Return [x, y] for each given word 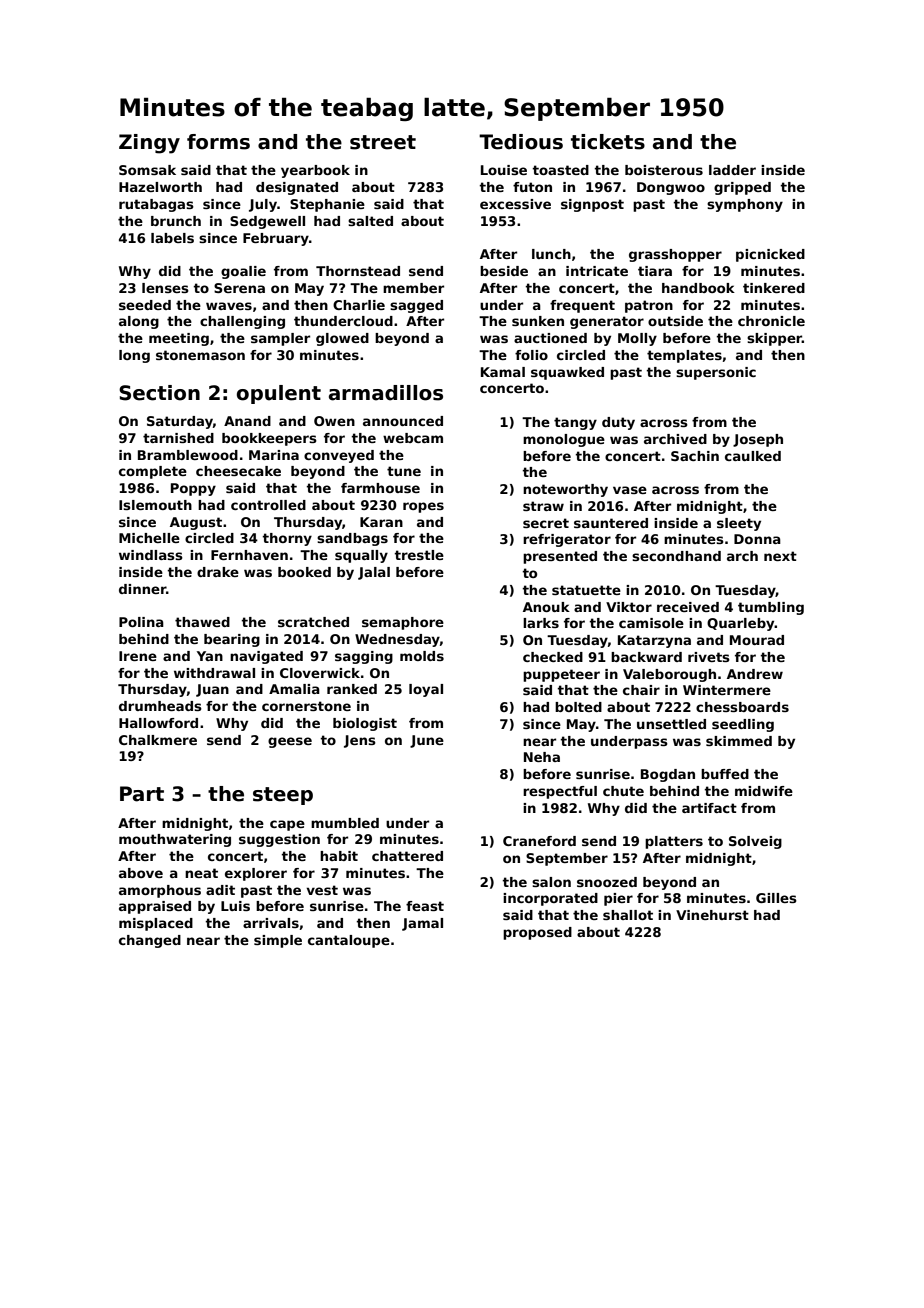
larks [541, 623]
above [141, 873]
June [427, 741]
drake [218, 572]
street [383, 142]
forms [218, 142]
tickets [608, 142]
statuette [586, 590]
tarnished [178, 438]
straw [543, 506]
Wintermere [727, 690]
